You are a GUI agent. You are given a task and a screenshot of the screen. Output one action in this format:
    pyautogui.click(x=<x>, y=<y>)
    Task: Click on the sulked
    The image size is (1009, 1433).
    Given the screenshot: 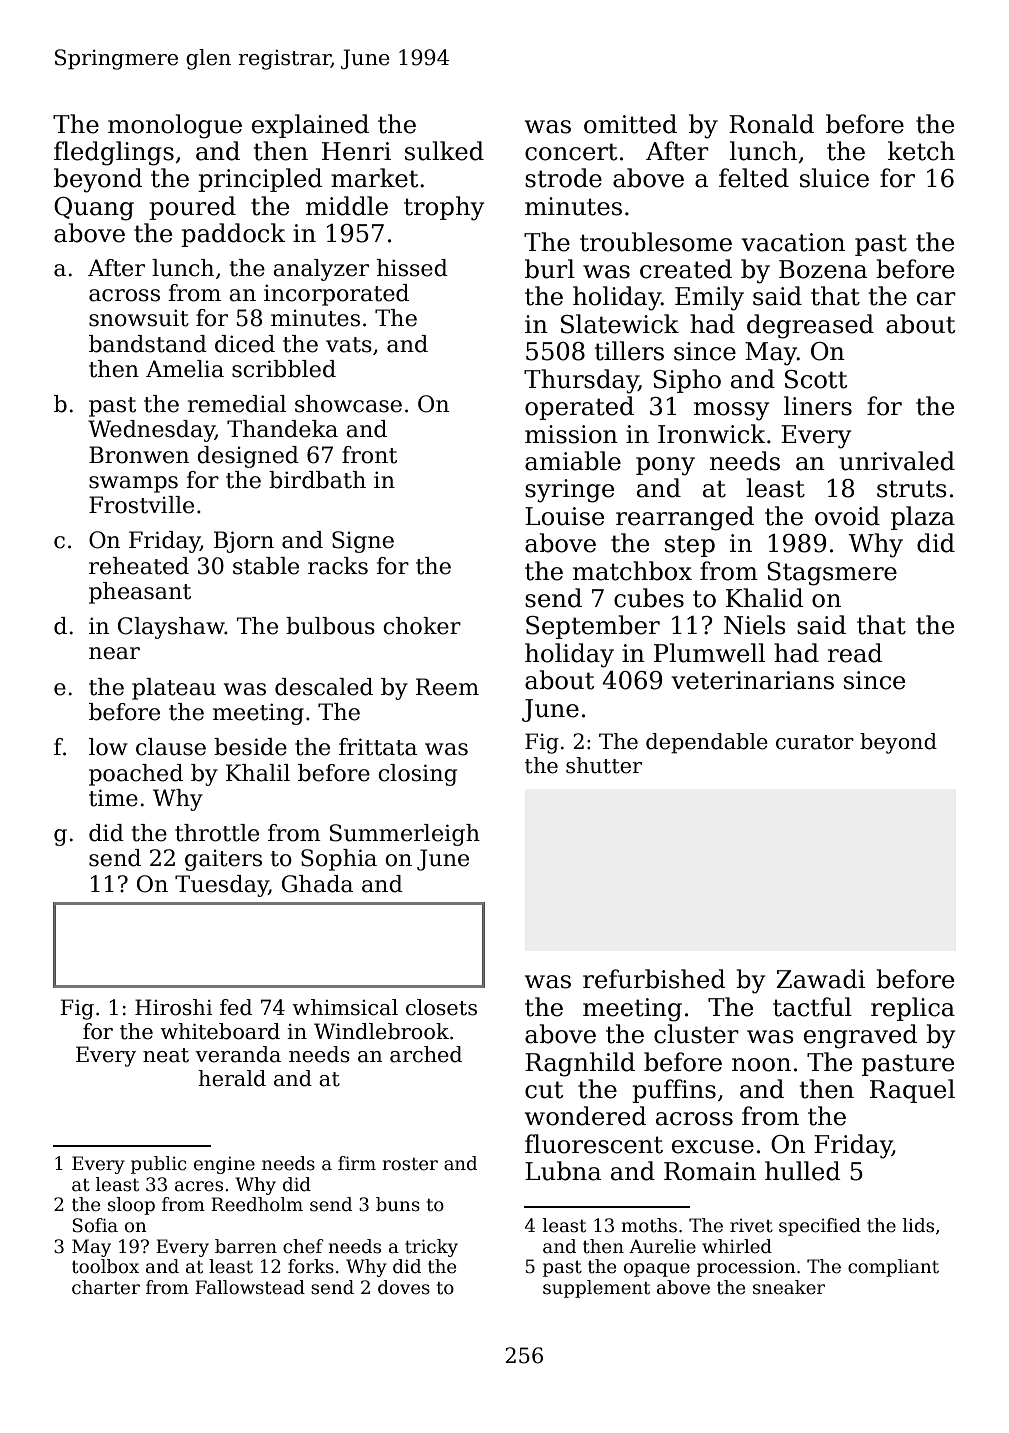 What is the action you would take?
    pyautogui.click(x=444, y=151)
